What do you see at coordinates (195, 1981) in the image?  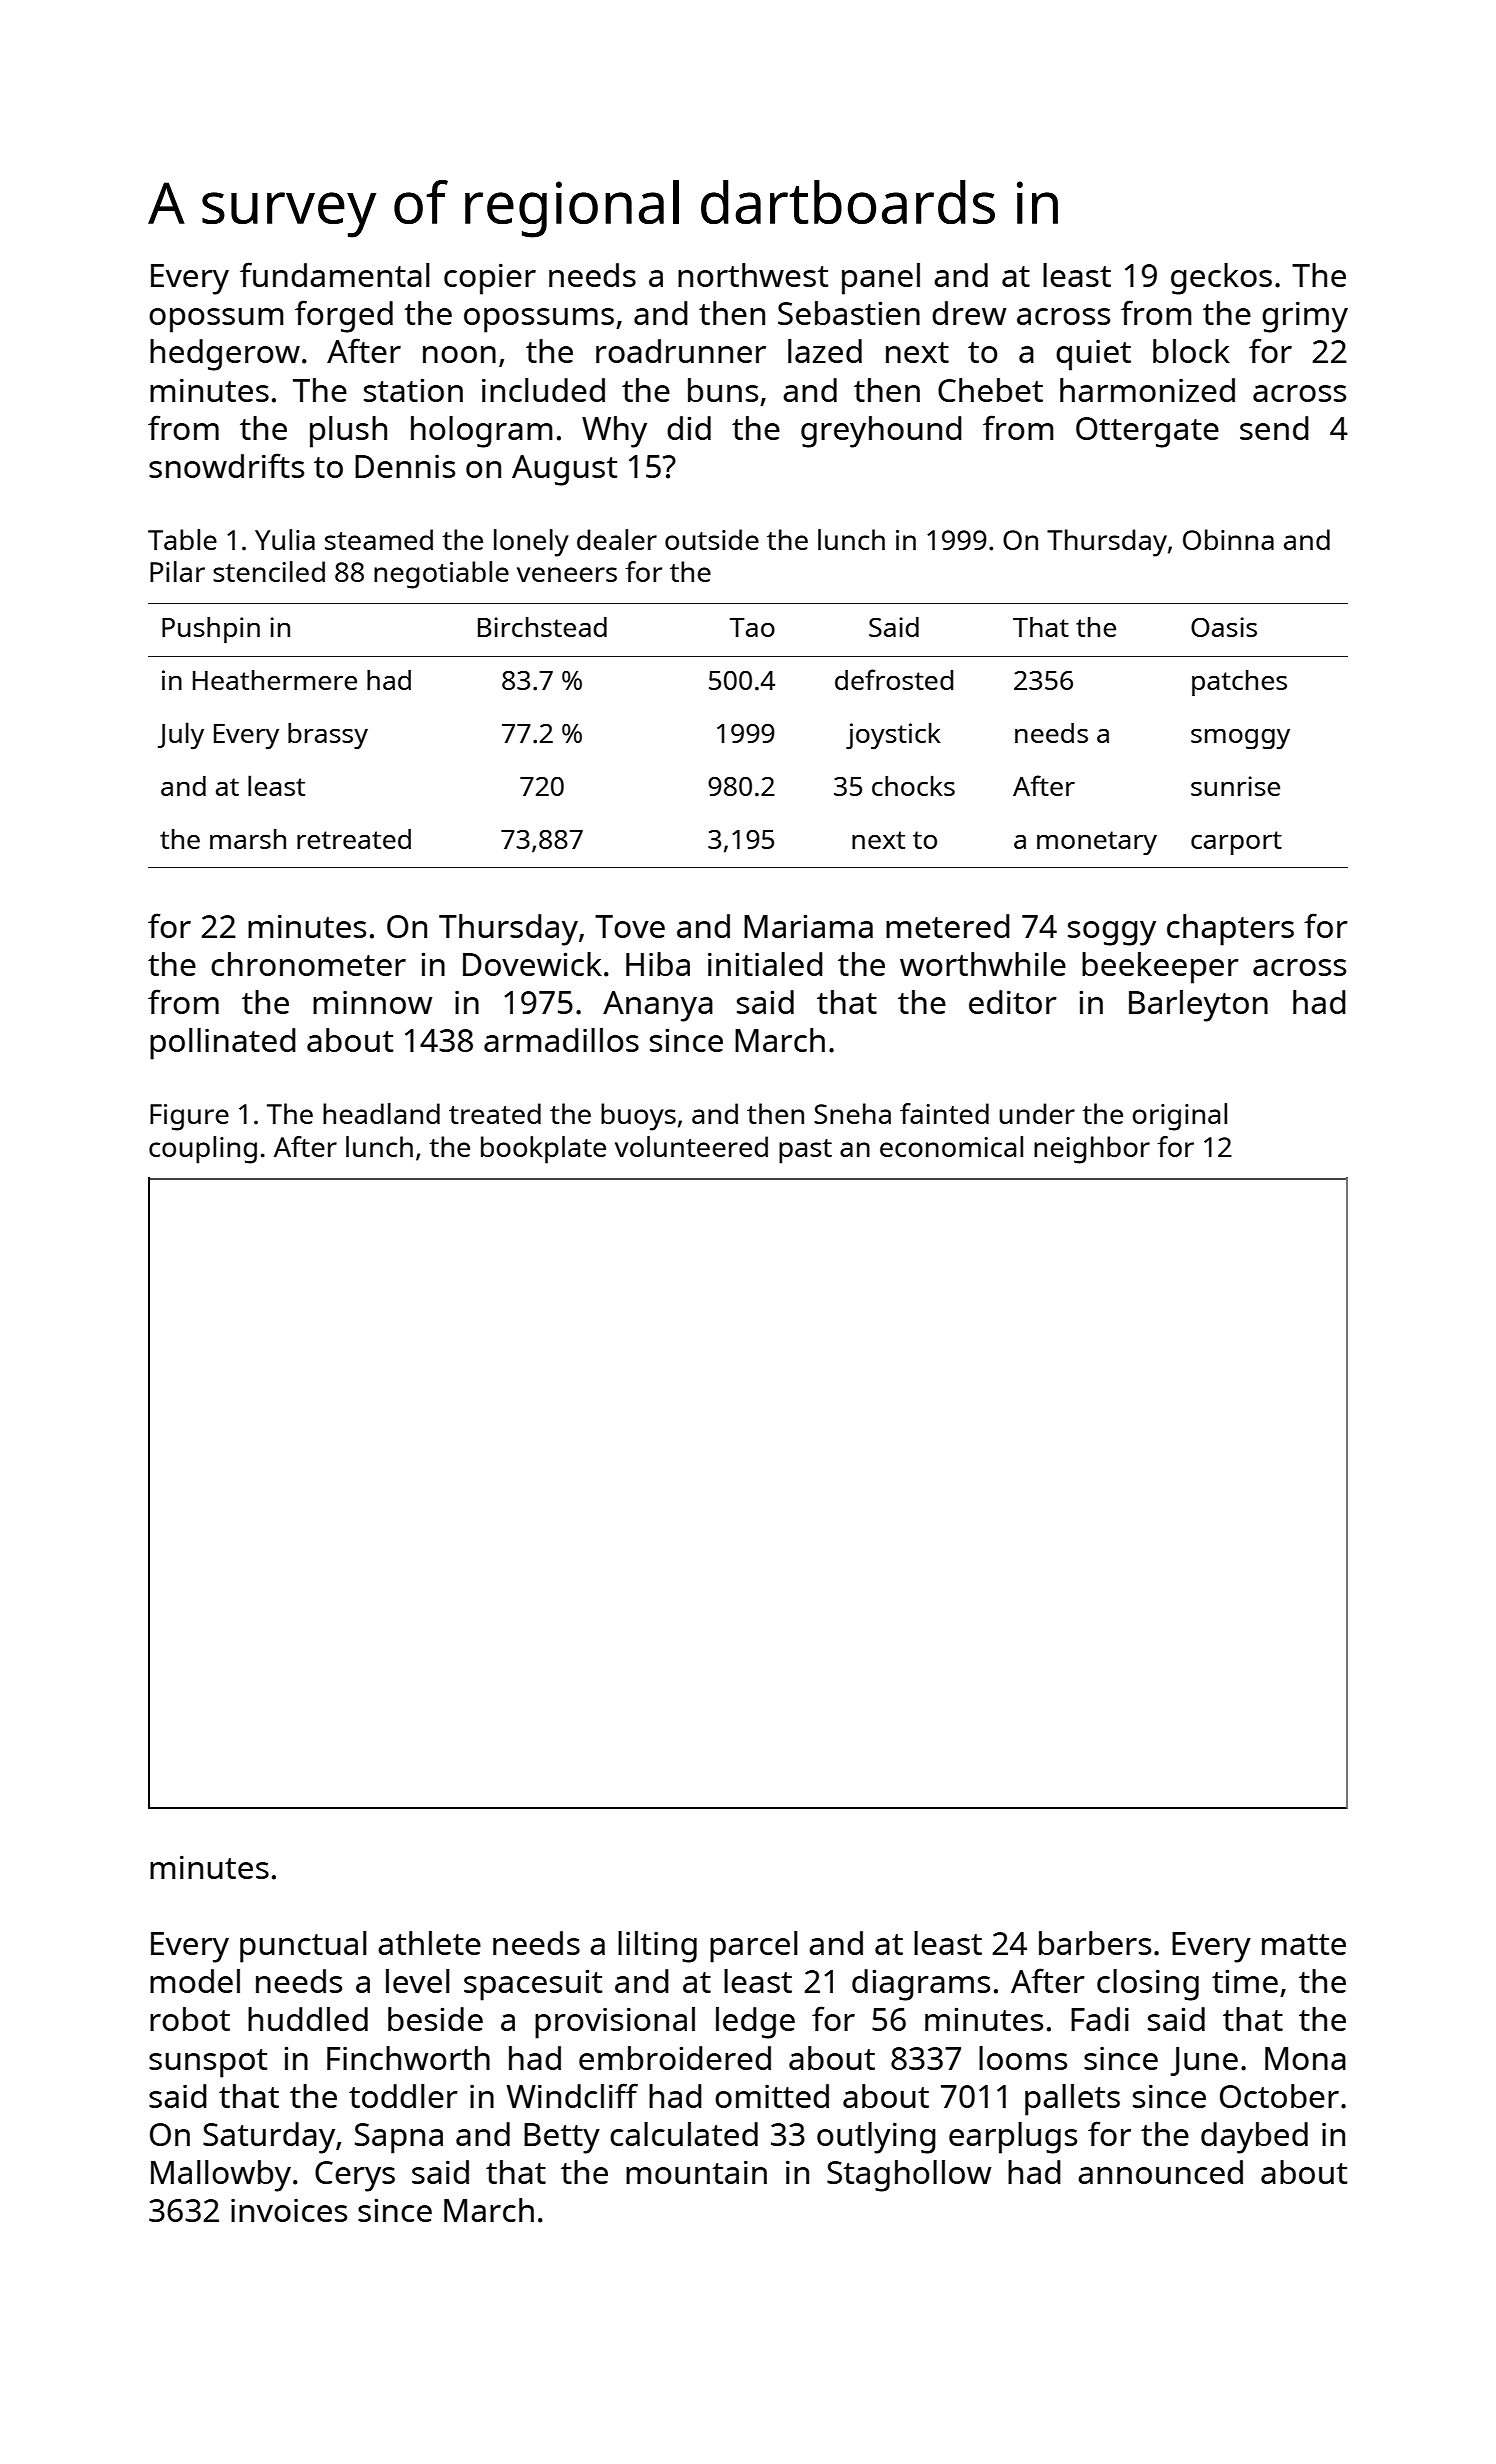 I see `model` at bounding box center [195, 1981].
